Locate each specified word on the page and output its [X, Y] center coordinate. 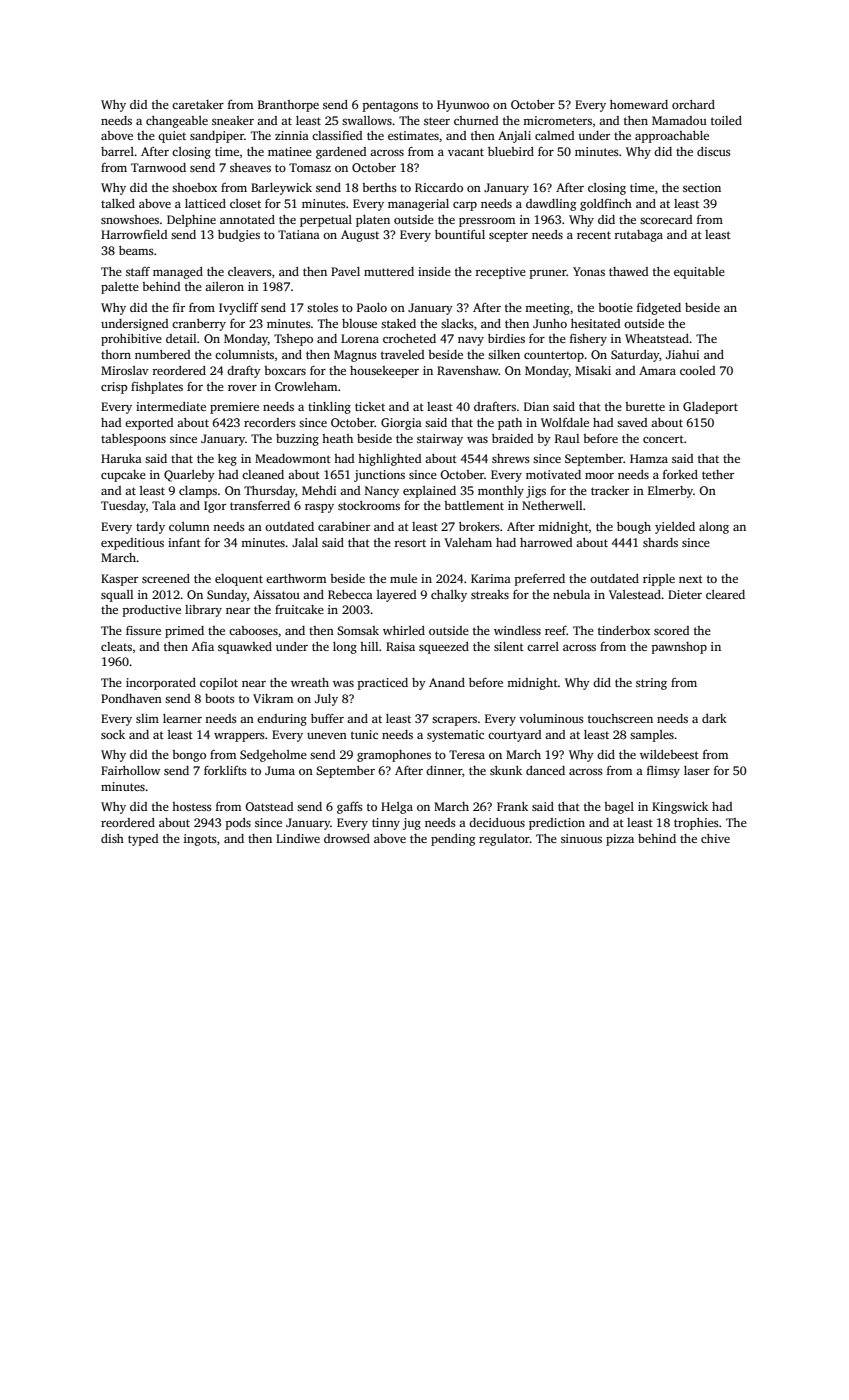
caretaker [198, 104]
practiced [383, 684]
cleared [725, 594]
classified [337, 135]
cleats [116, 646]
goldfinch [606, 205]
